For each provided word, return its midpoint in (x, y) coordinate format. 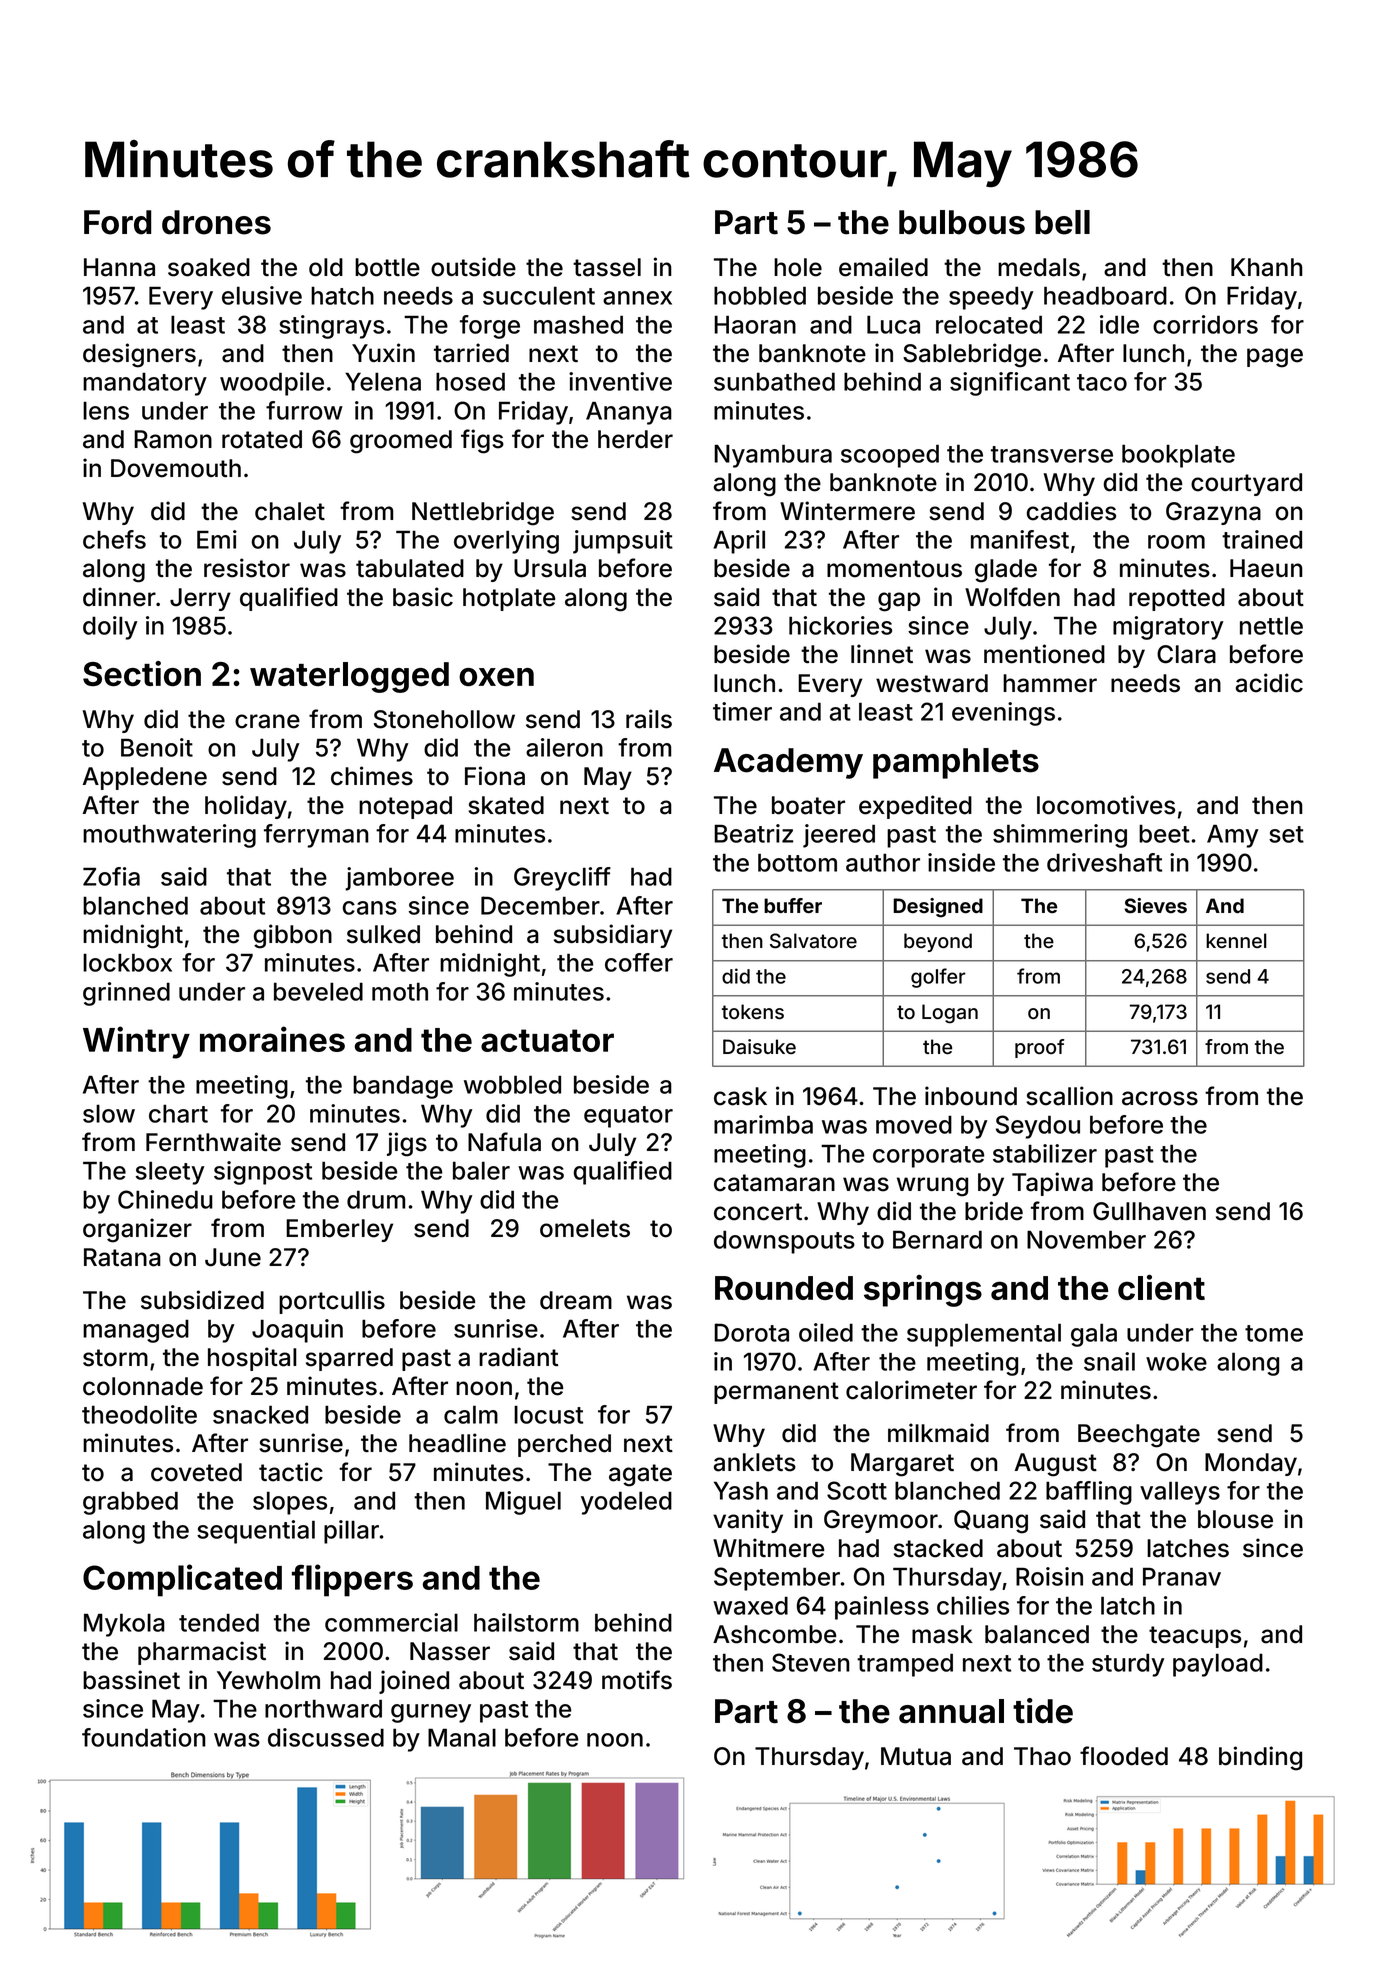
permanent (776, 1393)
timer (742, 711)
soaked (209, 267)
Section (142, 673)
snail (1109, 1361)
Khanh (1267, 267)
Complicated (182, 1580)
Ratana (122, 1257)
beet (1164, 834)
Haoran (755, 324)
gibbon (293, 936)
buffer (793, 906)
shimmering (1060, 836)
